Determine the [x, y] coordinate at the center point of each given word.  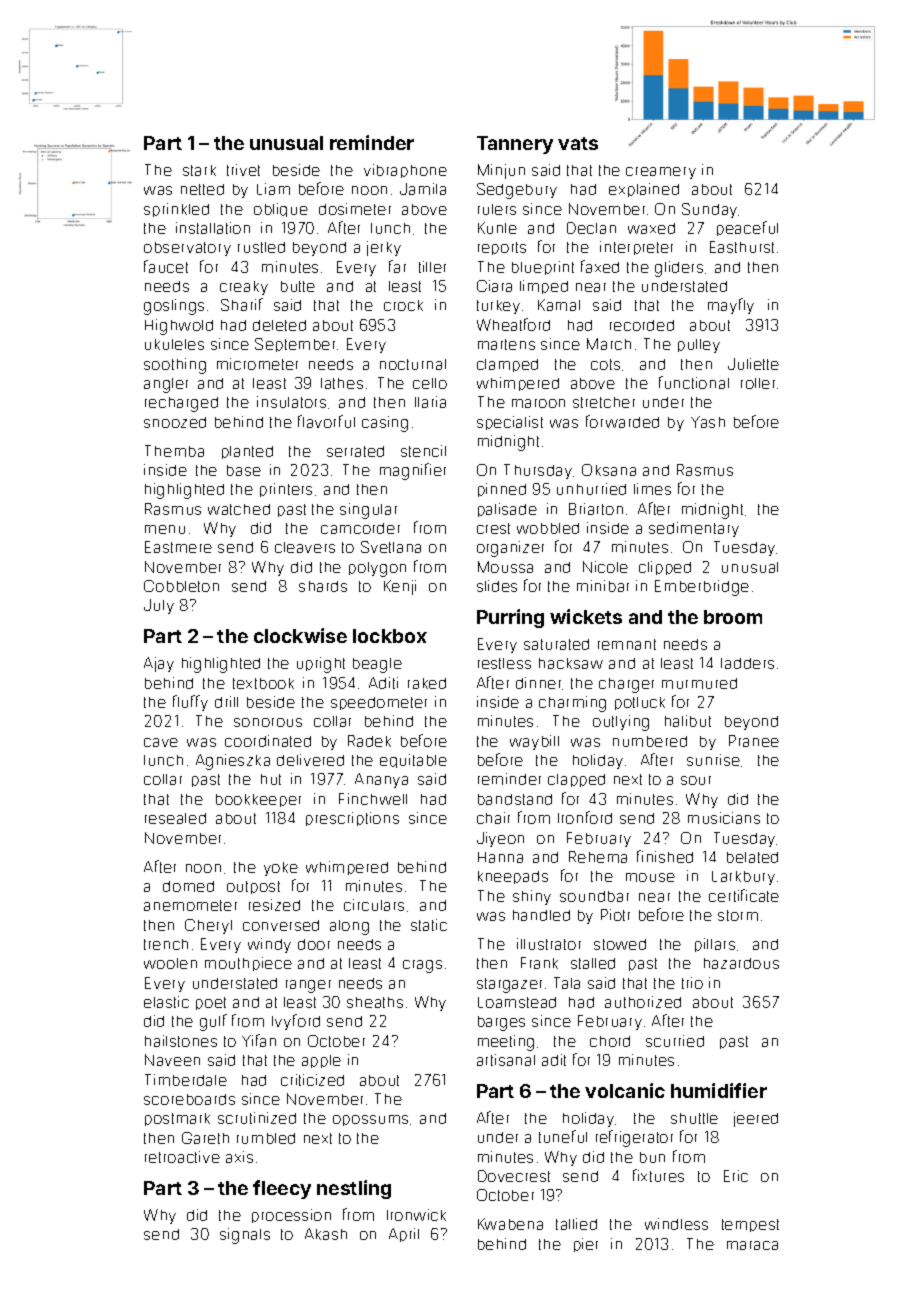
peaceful [747, 228]
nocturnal [413, 364]
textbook [263, 683]
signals [245, 1236]
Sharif [242, 304]
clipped [665, 568]
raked [427, 683]
